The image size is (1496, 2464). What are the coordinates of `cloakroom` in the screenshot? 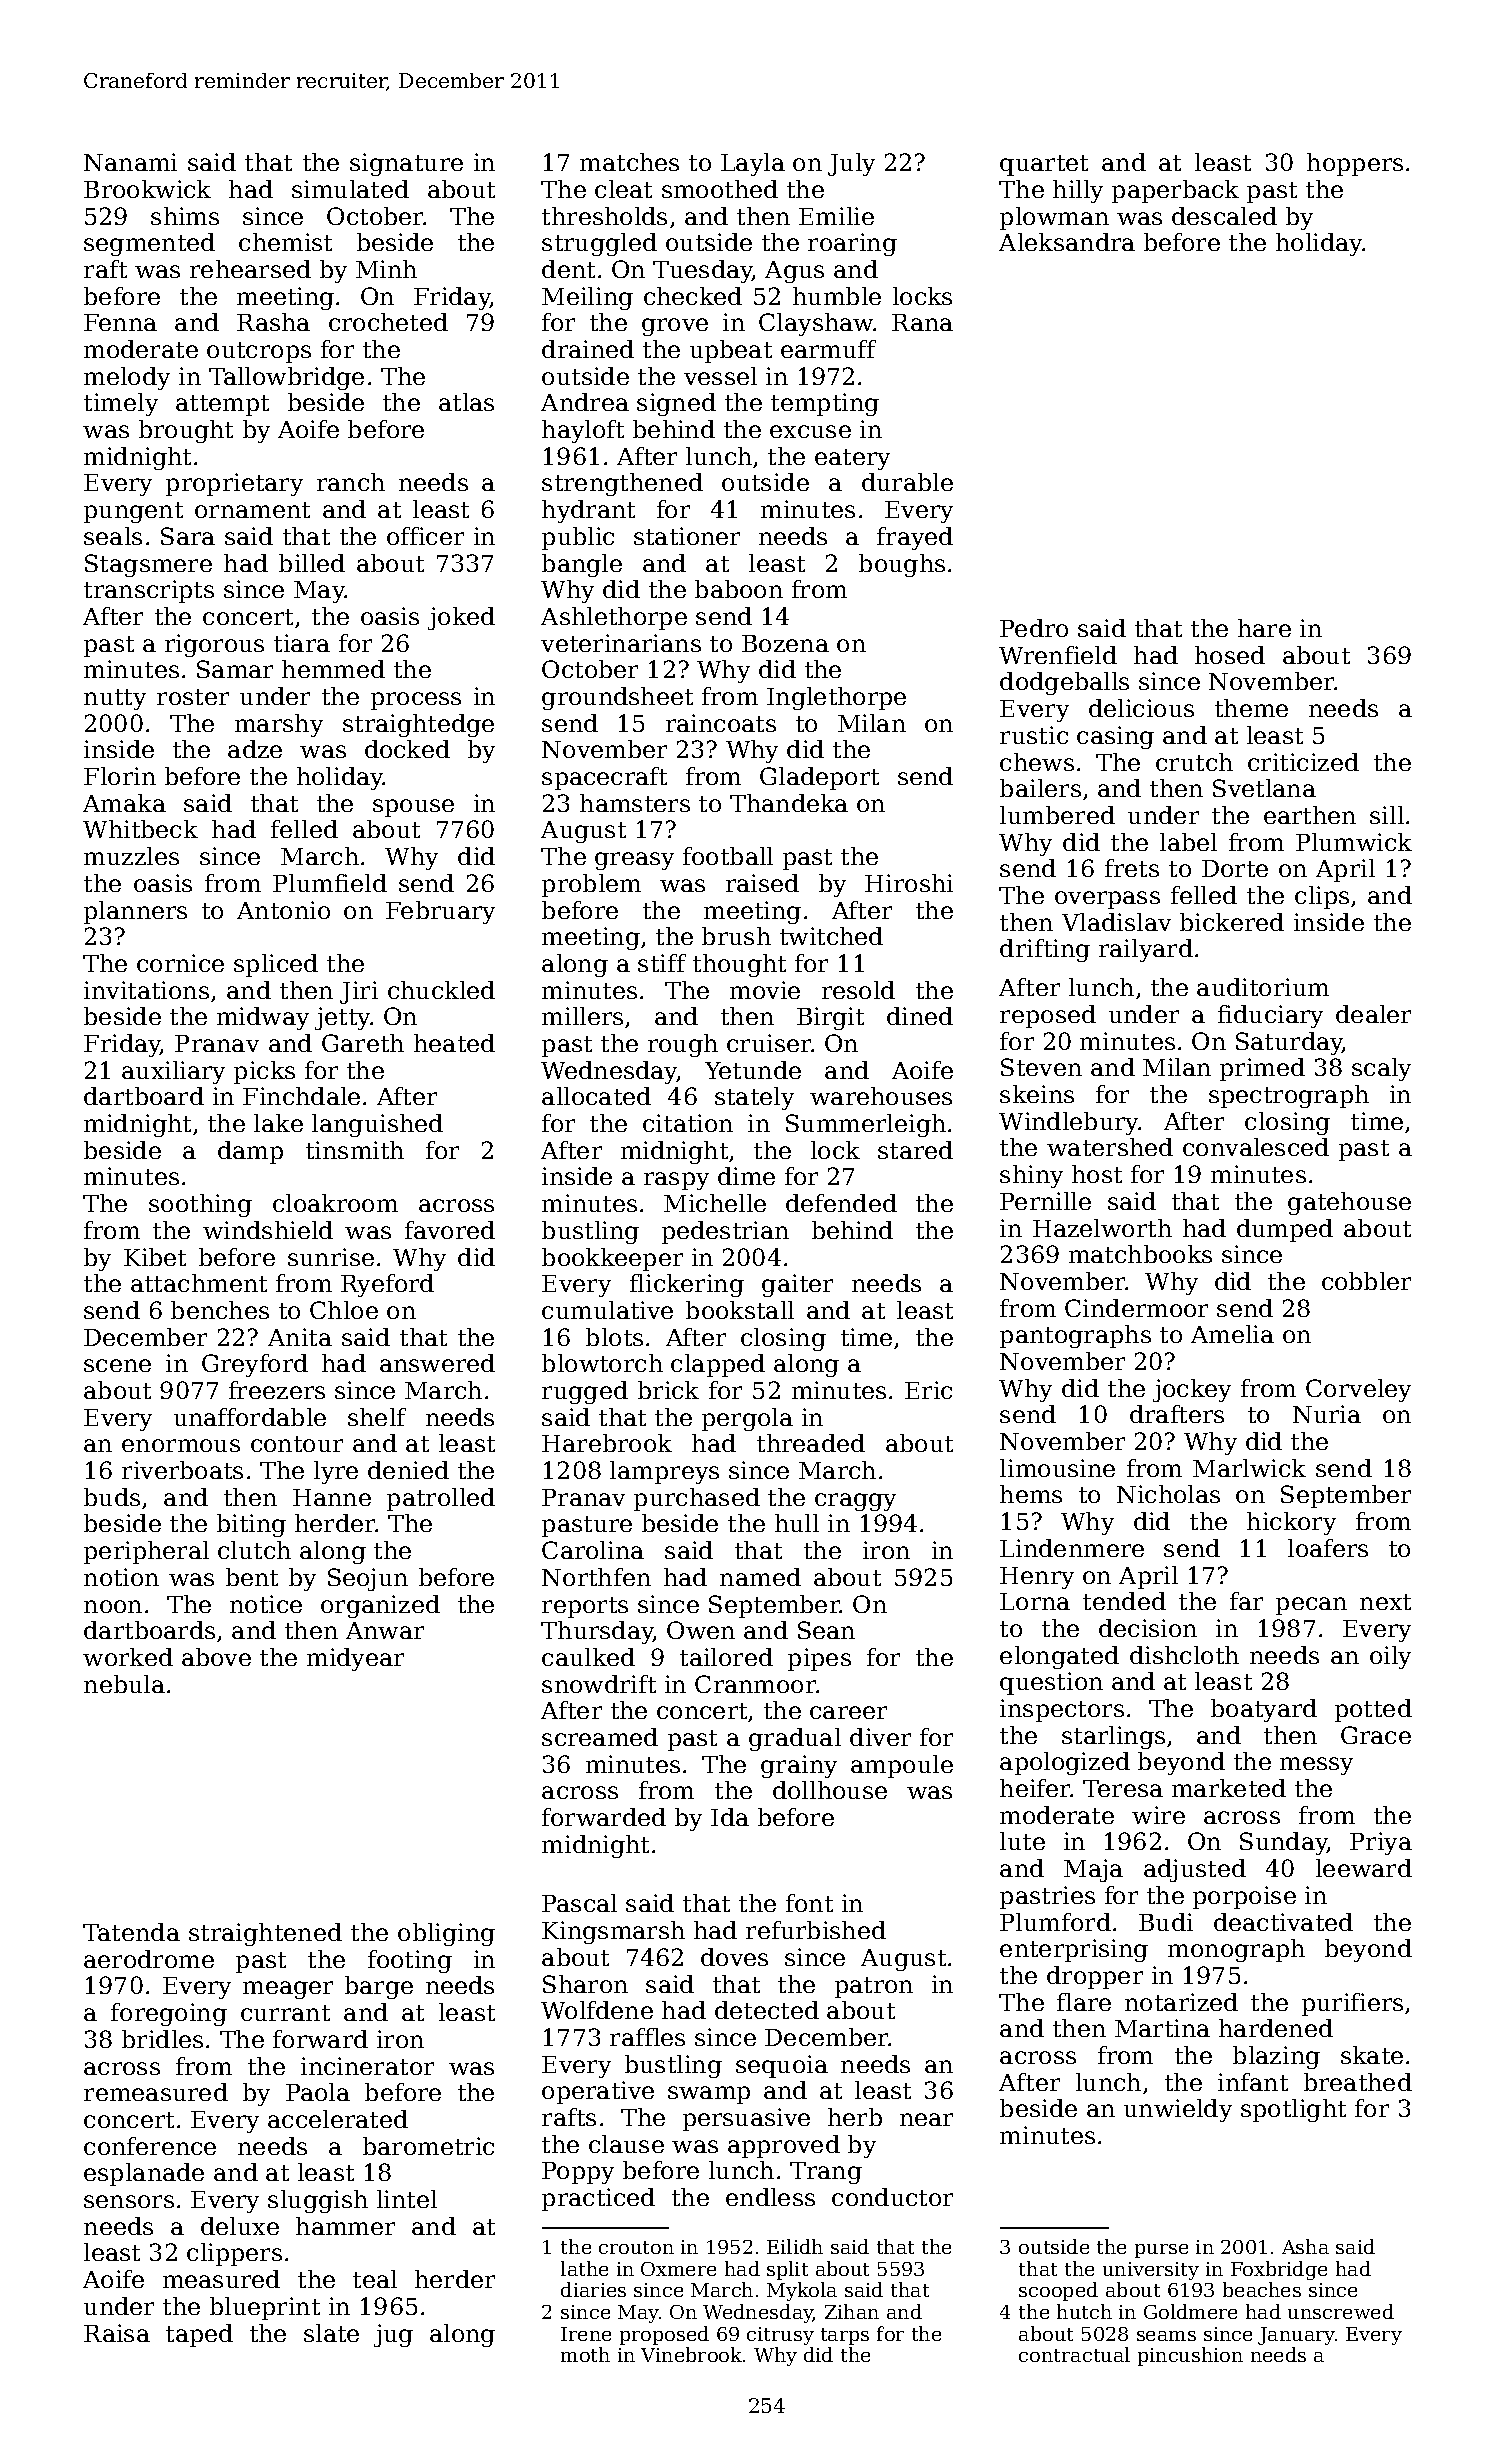 It's located at (335, 1203).
